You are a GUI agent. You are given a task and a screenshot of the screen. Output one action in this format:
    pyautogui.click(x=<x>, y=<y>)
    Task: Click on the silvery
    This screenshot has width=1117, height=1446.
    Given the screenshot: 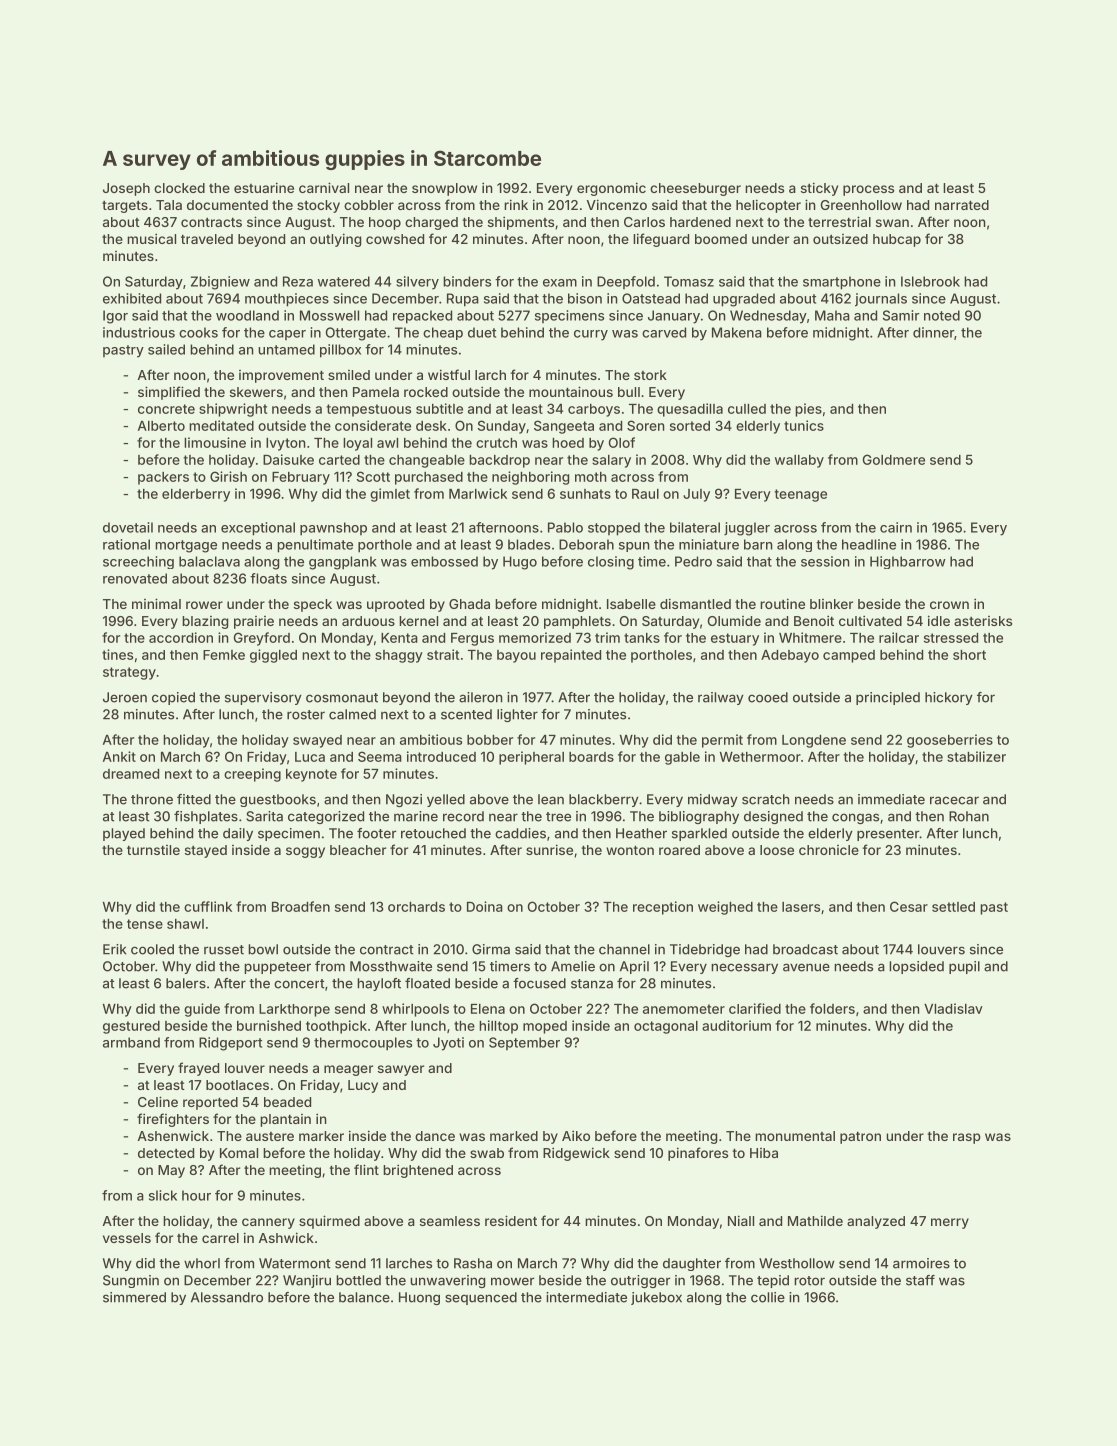 What is the action you would take?
    pyautogui.click(x=417, y=283)
